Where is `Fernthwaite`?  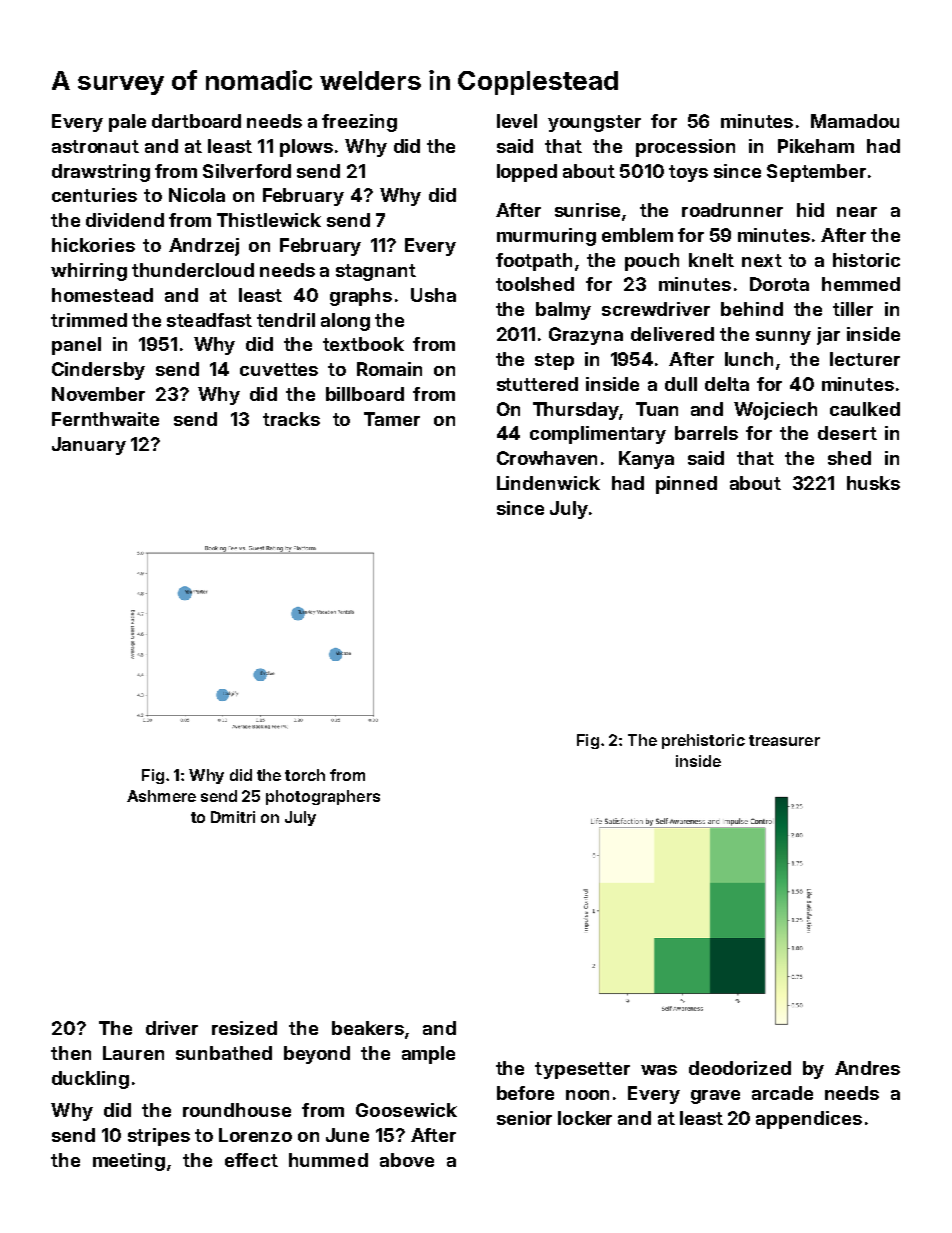 Fernthwaite is located at coordinates (105, 419).
